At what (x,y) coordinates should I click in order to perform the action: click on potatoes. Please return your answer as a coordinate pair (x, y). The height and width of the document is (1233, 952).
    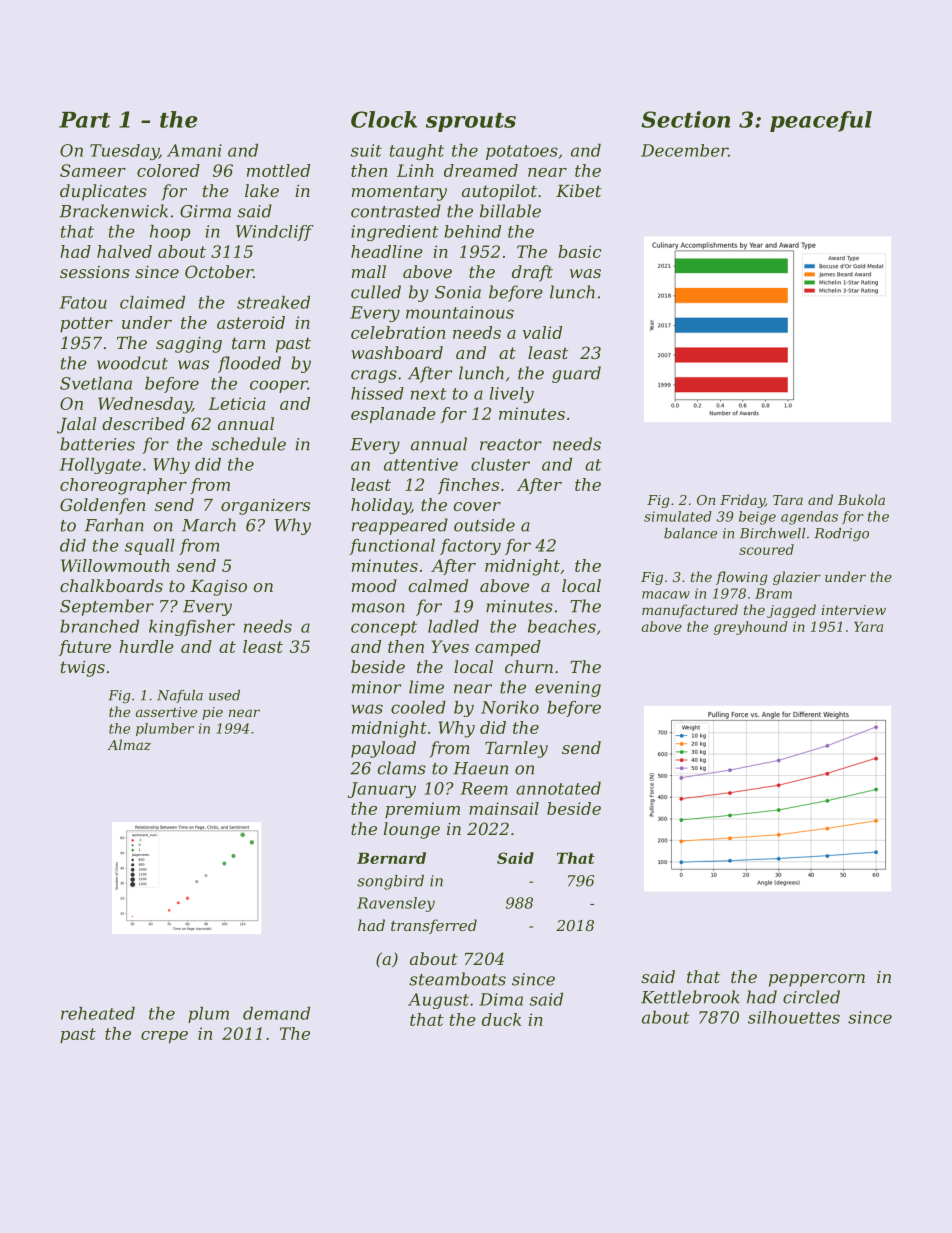
    Looking at the image, I should click on (522, 152).
